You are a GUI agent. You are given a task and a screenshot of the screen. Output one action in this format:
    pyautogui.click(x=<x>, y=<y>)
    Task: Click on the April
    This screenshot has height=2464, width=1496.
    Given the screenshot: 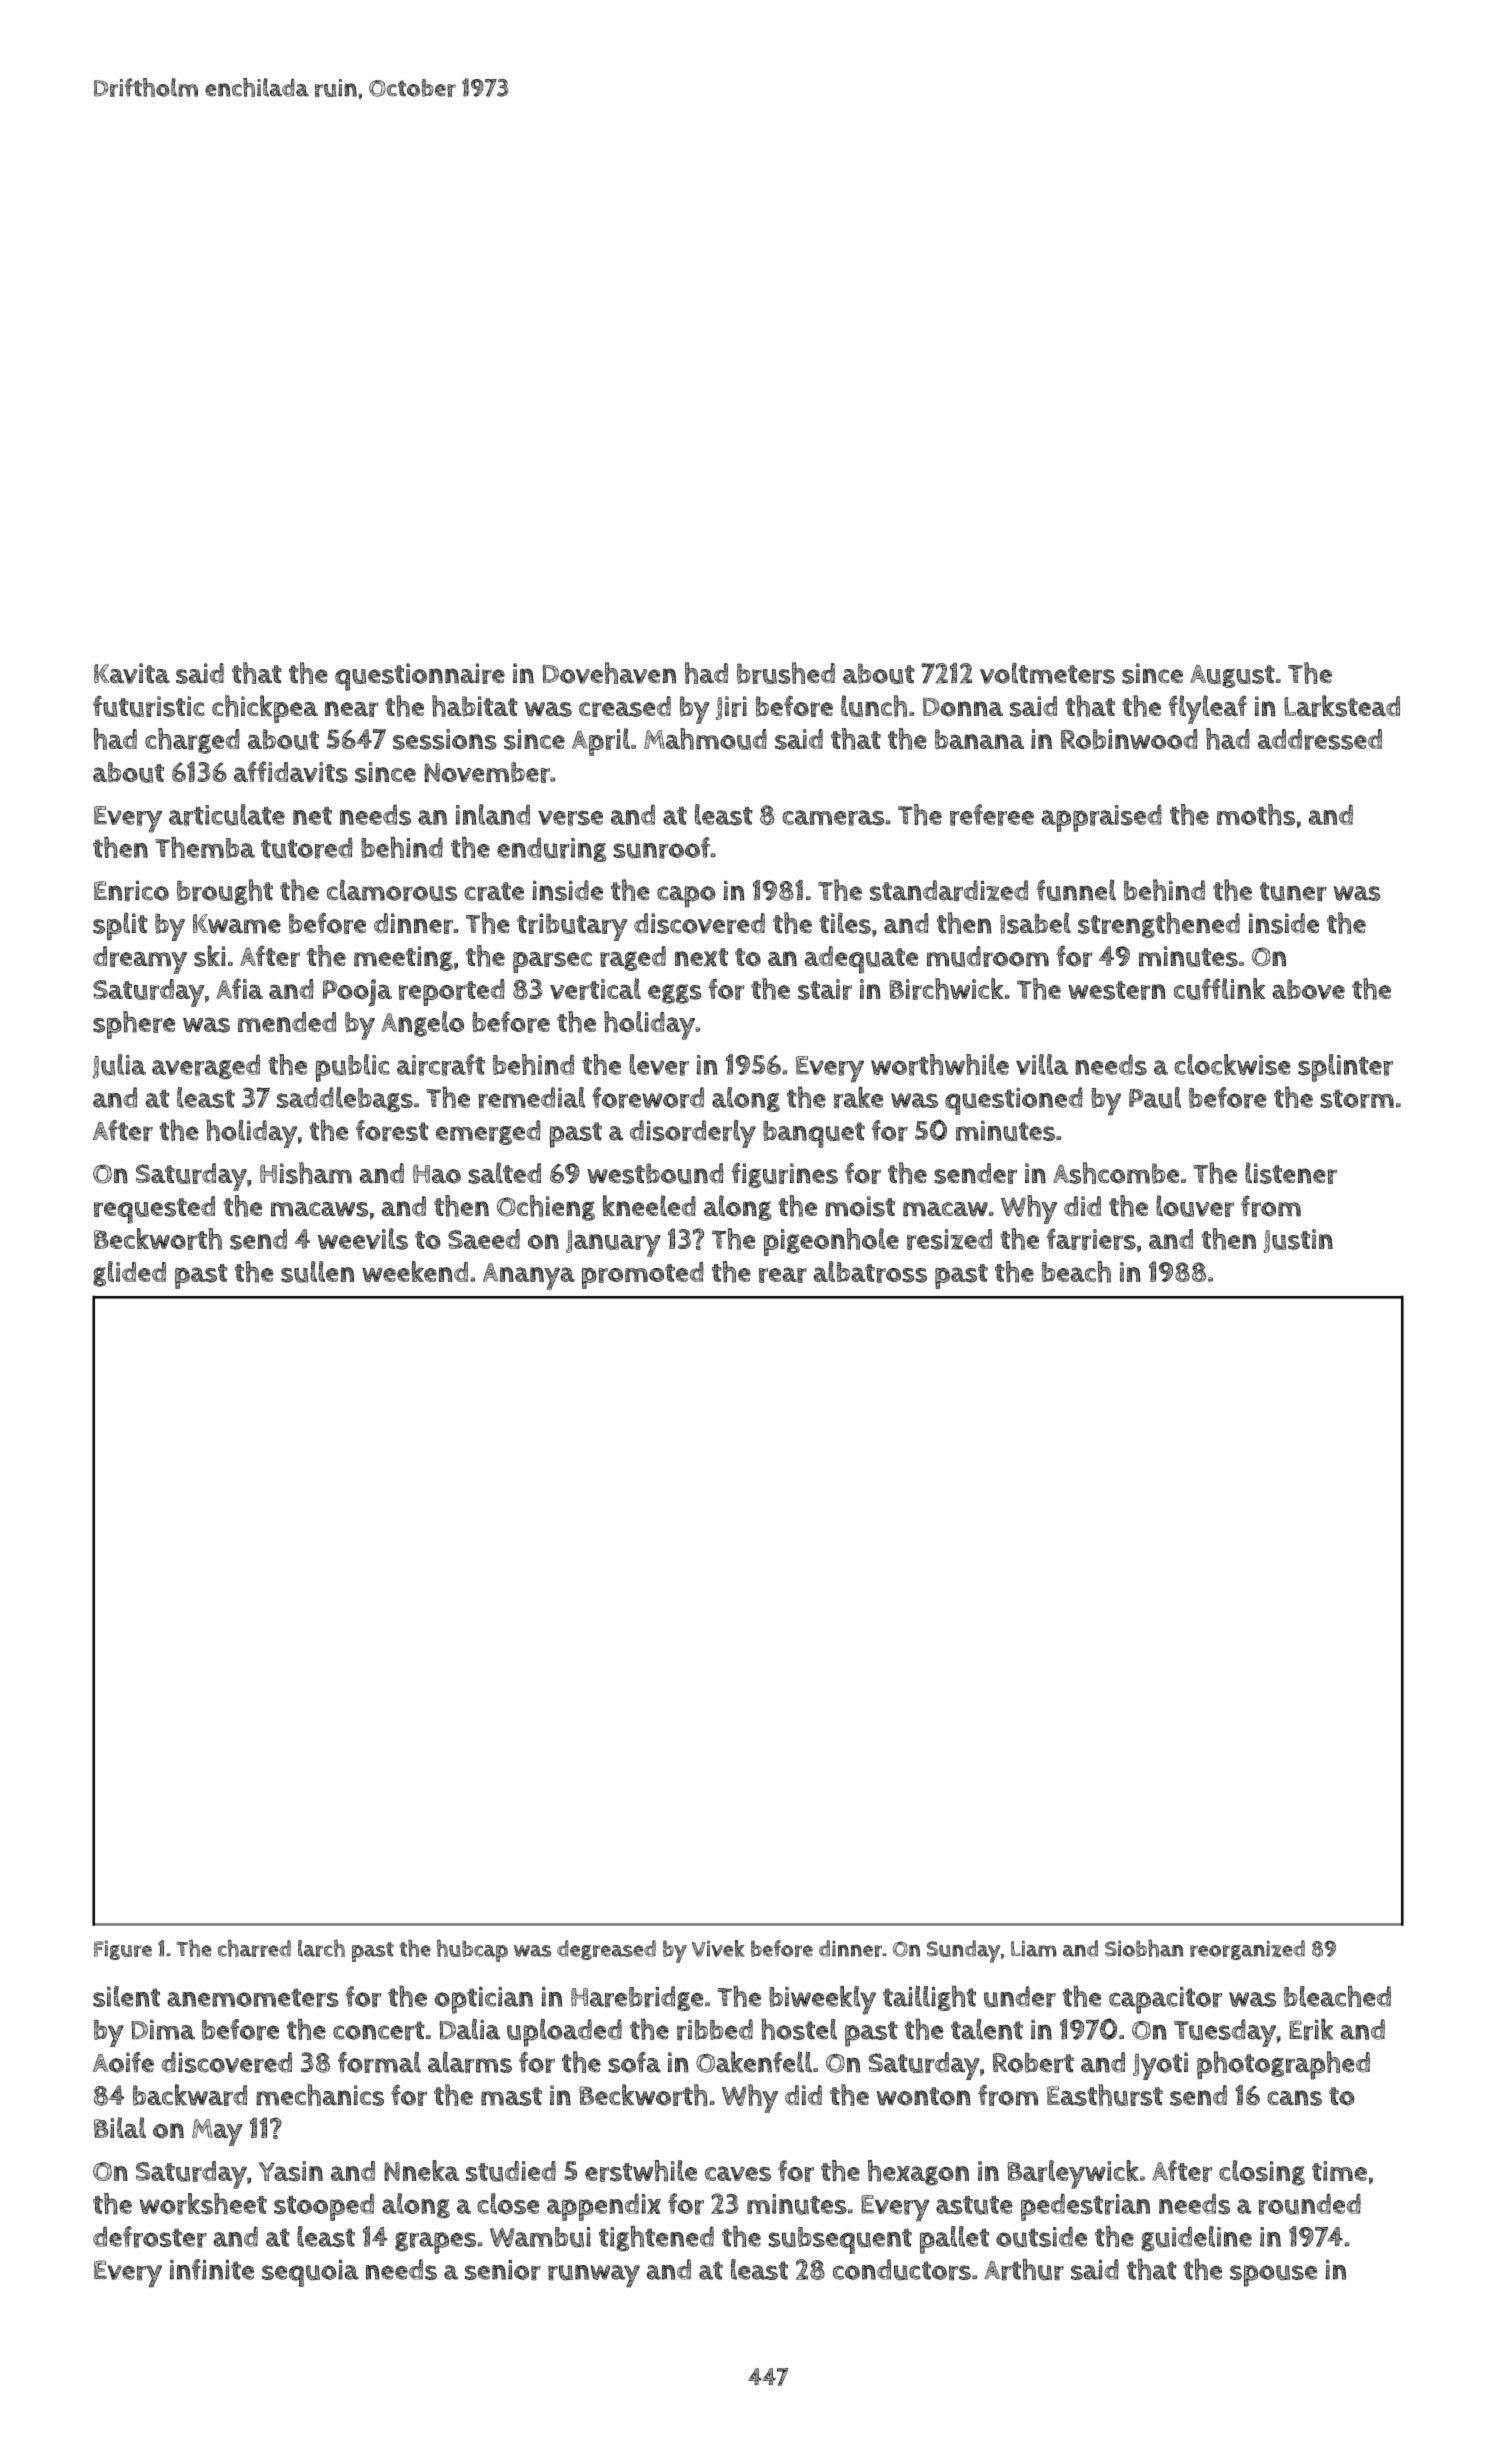 What is the action you would take?
    pyautogui.click(x=601, y=742)
